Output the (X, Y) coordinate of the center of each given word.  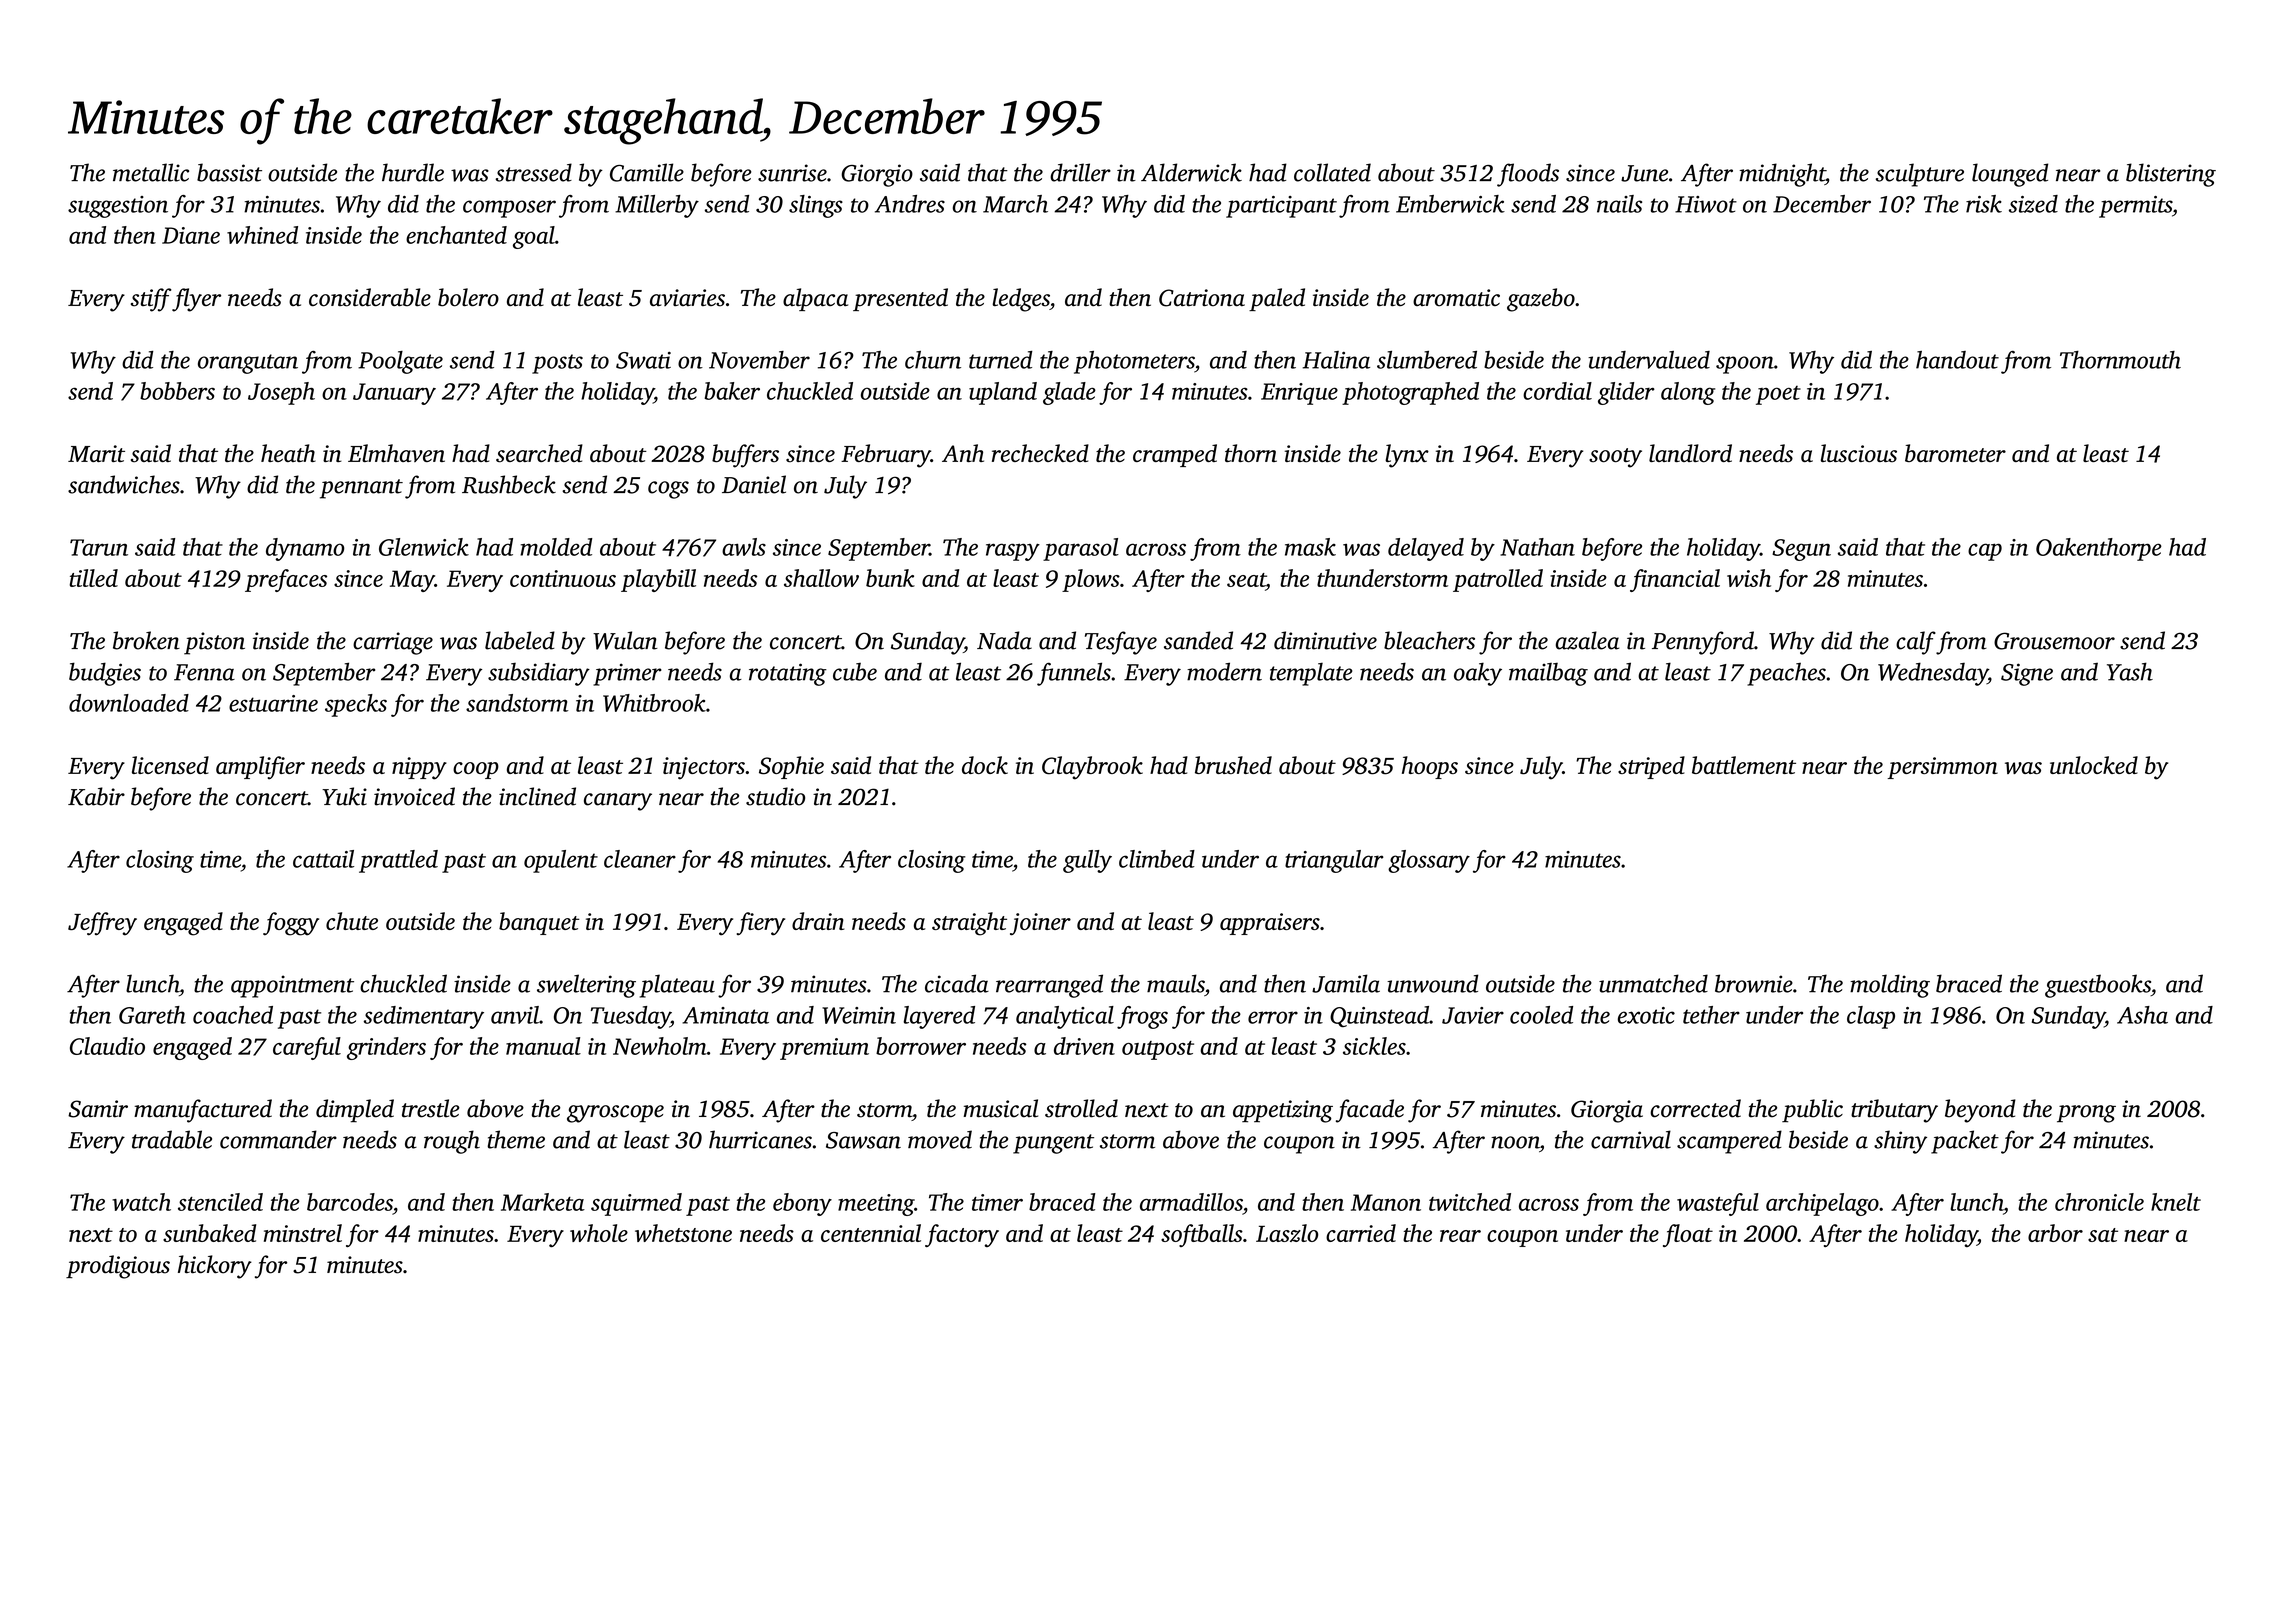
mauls (1176, 983)
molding (1890, 986)
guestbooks (2098, 986)
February (886, 456)
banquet (539, 923)
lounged (2010, 175)
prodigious (118, 1267)
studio (775, 796)
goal (534, 237)
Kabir (96, 796)
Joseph (281, 393)
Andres (910, 204)
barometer (1955, 453)
